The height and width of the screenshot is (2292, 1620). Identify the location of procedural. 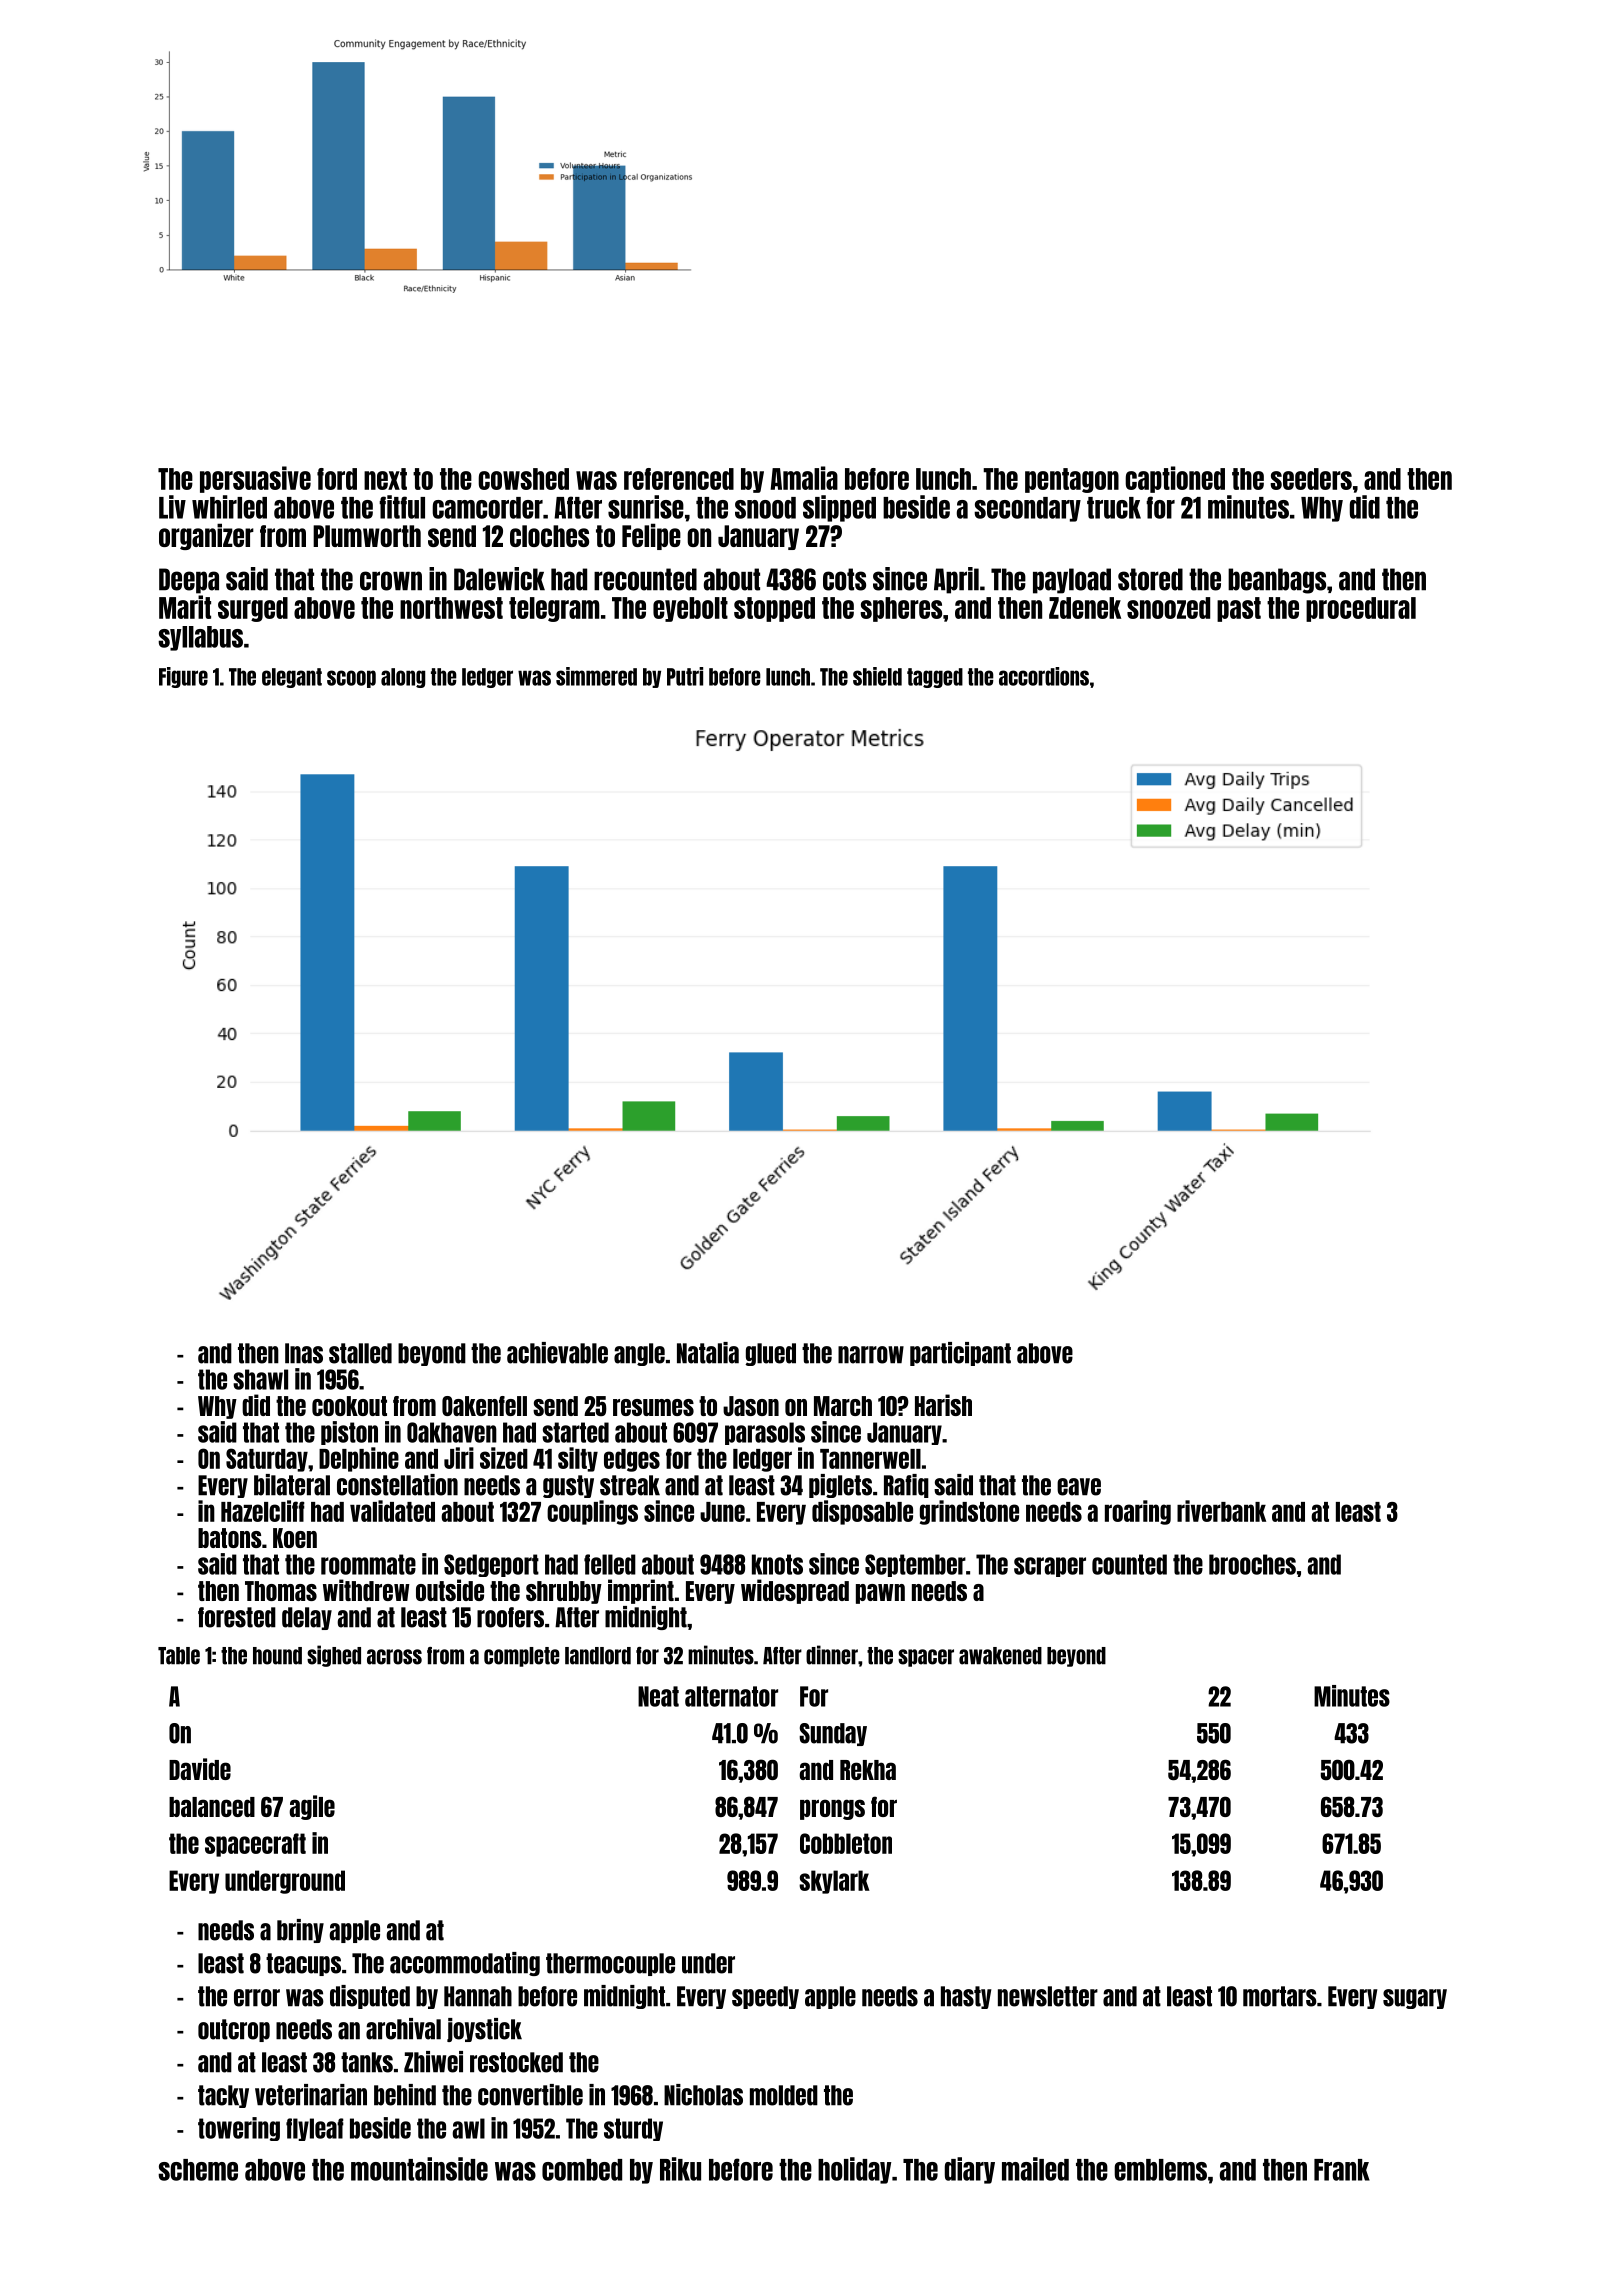
(1361, 609).
